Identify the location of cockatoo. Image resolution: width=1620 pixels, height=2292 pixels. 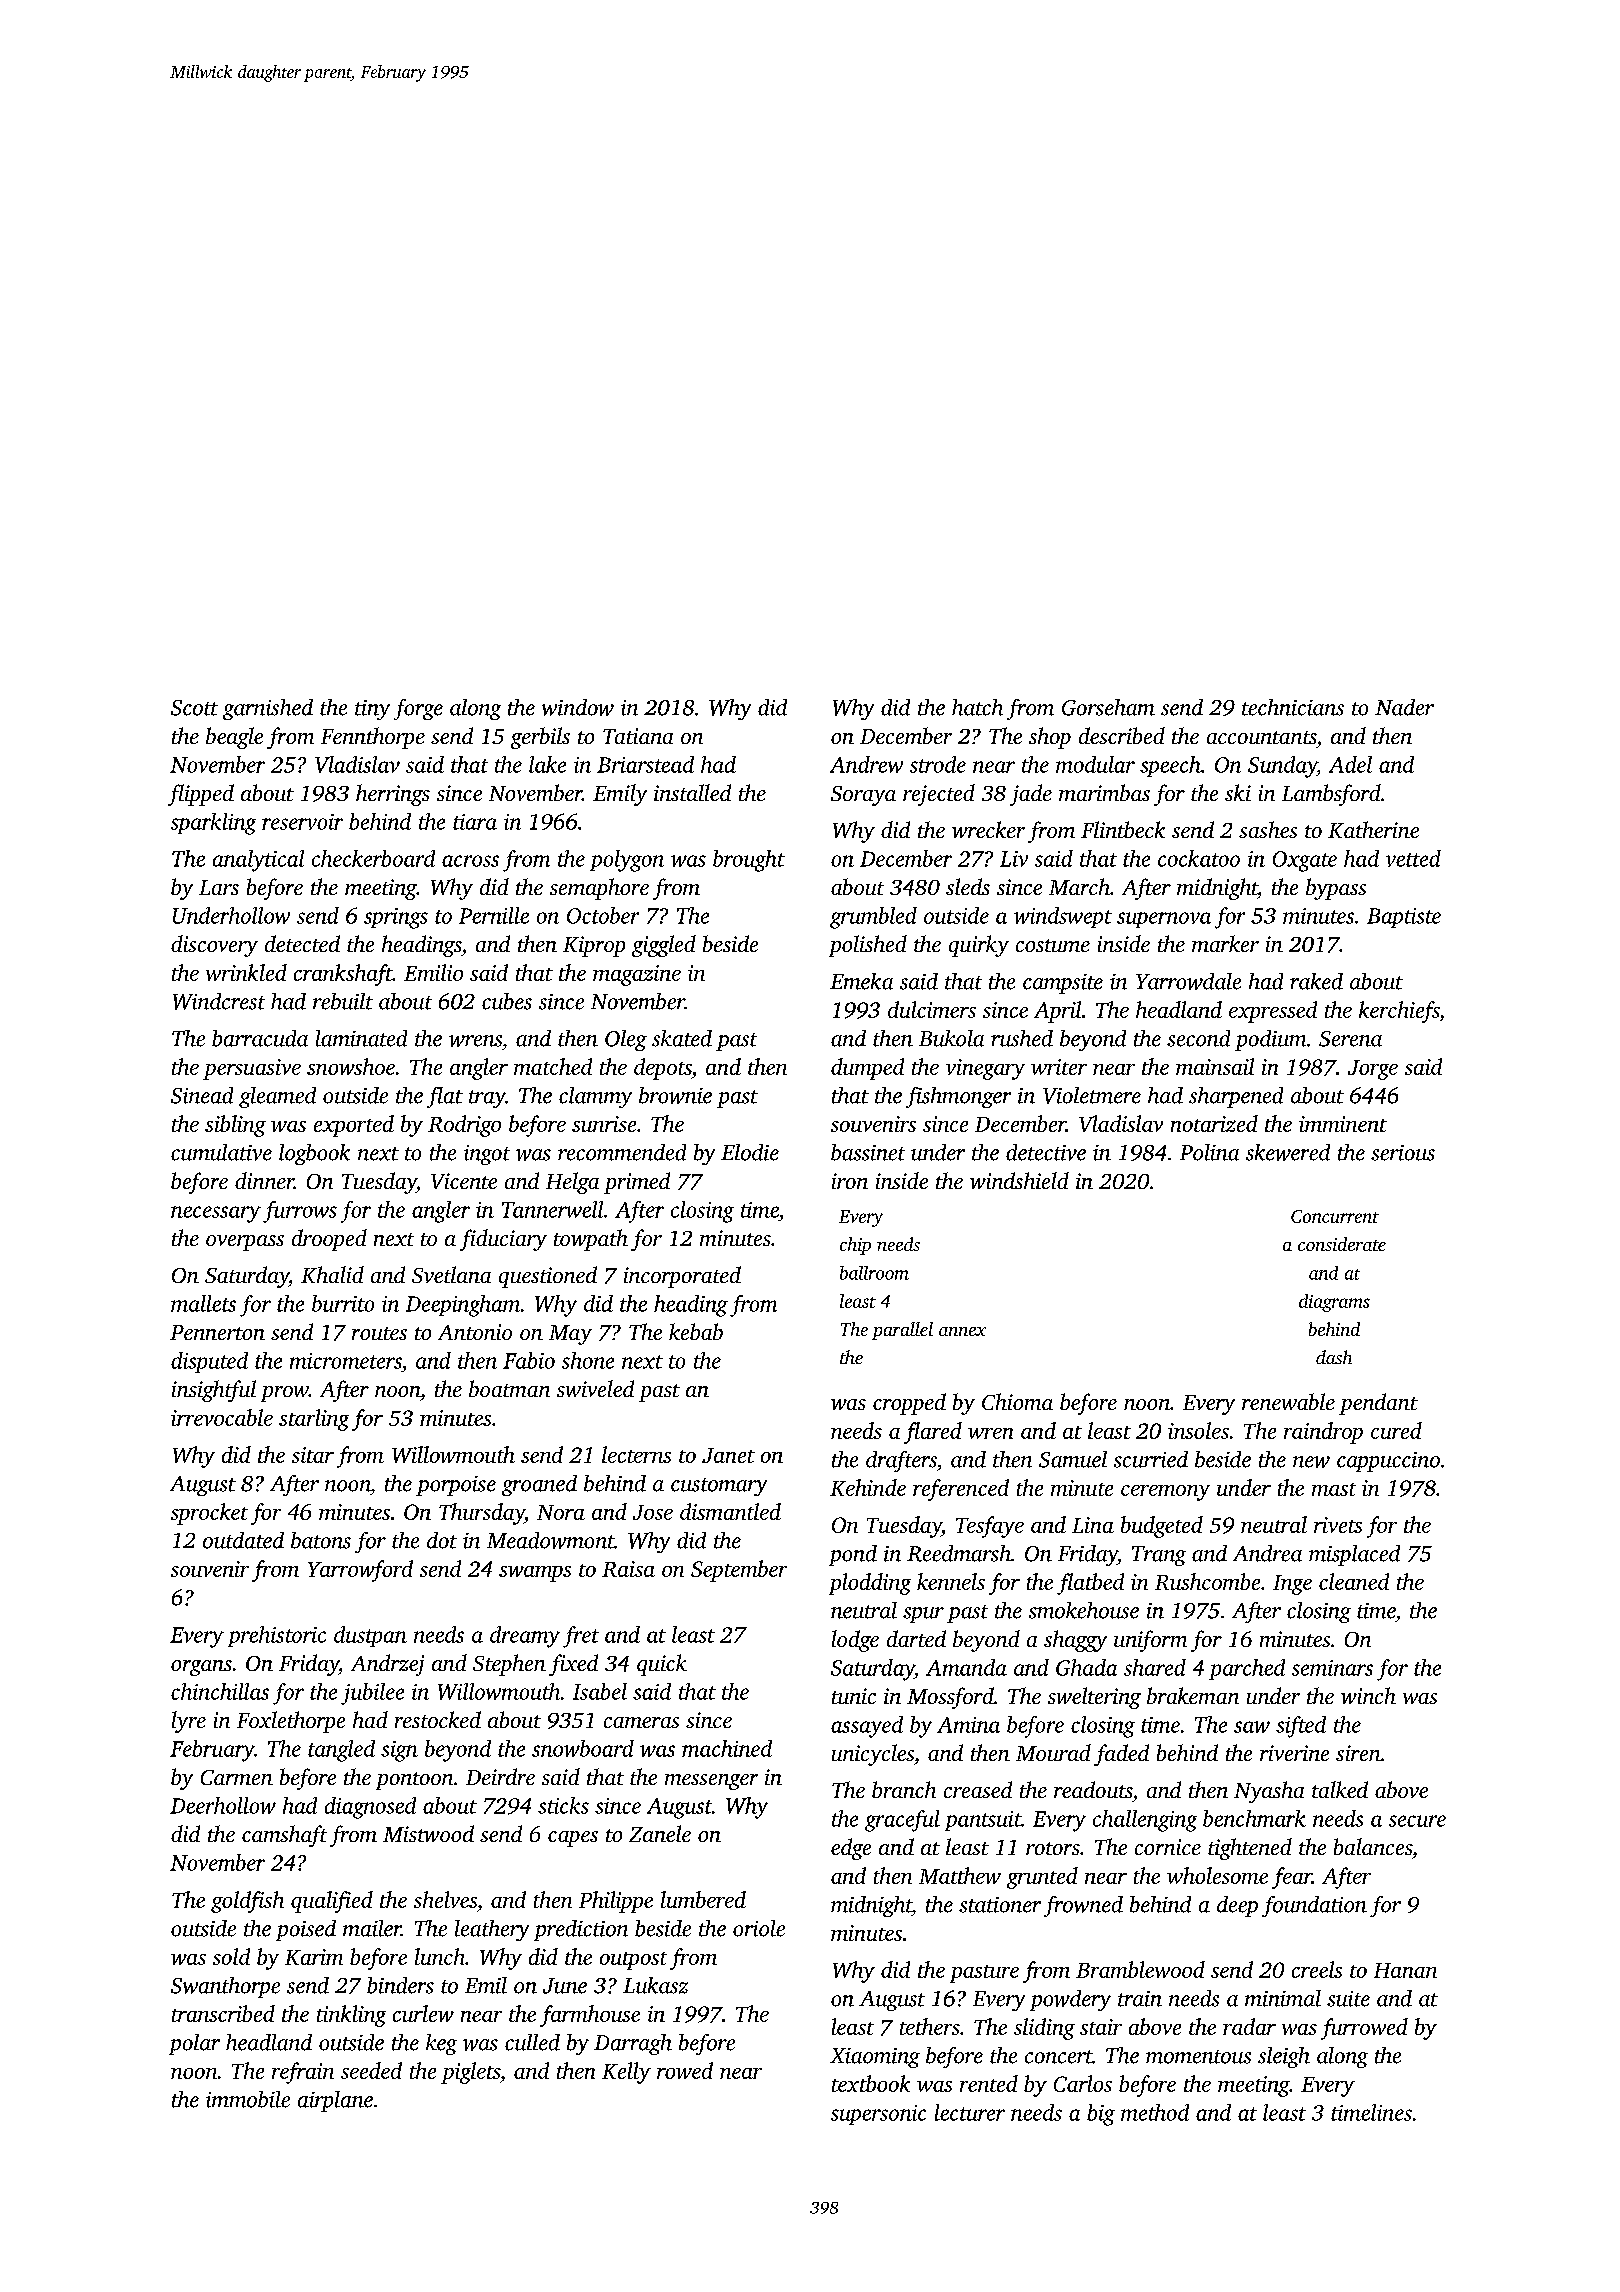
(1199, 858).
